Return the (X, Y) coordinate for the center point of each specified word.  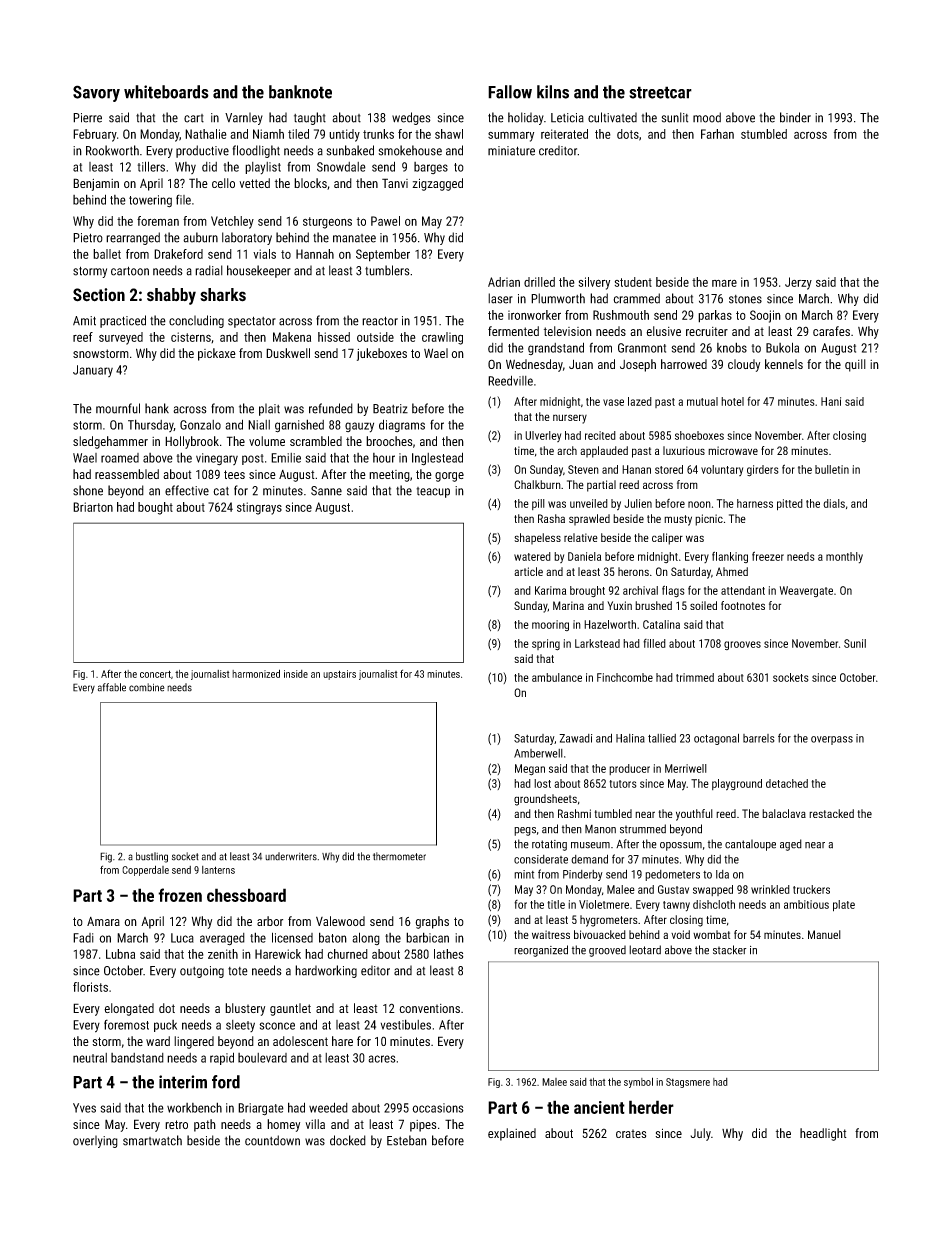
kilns (553, 92)
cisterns (191, 337)
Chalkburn (537, 484)
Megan (530, 770)
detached (787, 783)
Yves (84, 1108)
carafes (831, 331)
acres (382, 1059)
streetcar (660, 92)
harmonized (256, 673)
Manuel (824, 934)
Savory (96, 93)
